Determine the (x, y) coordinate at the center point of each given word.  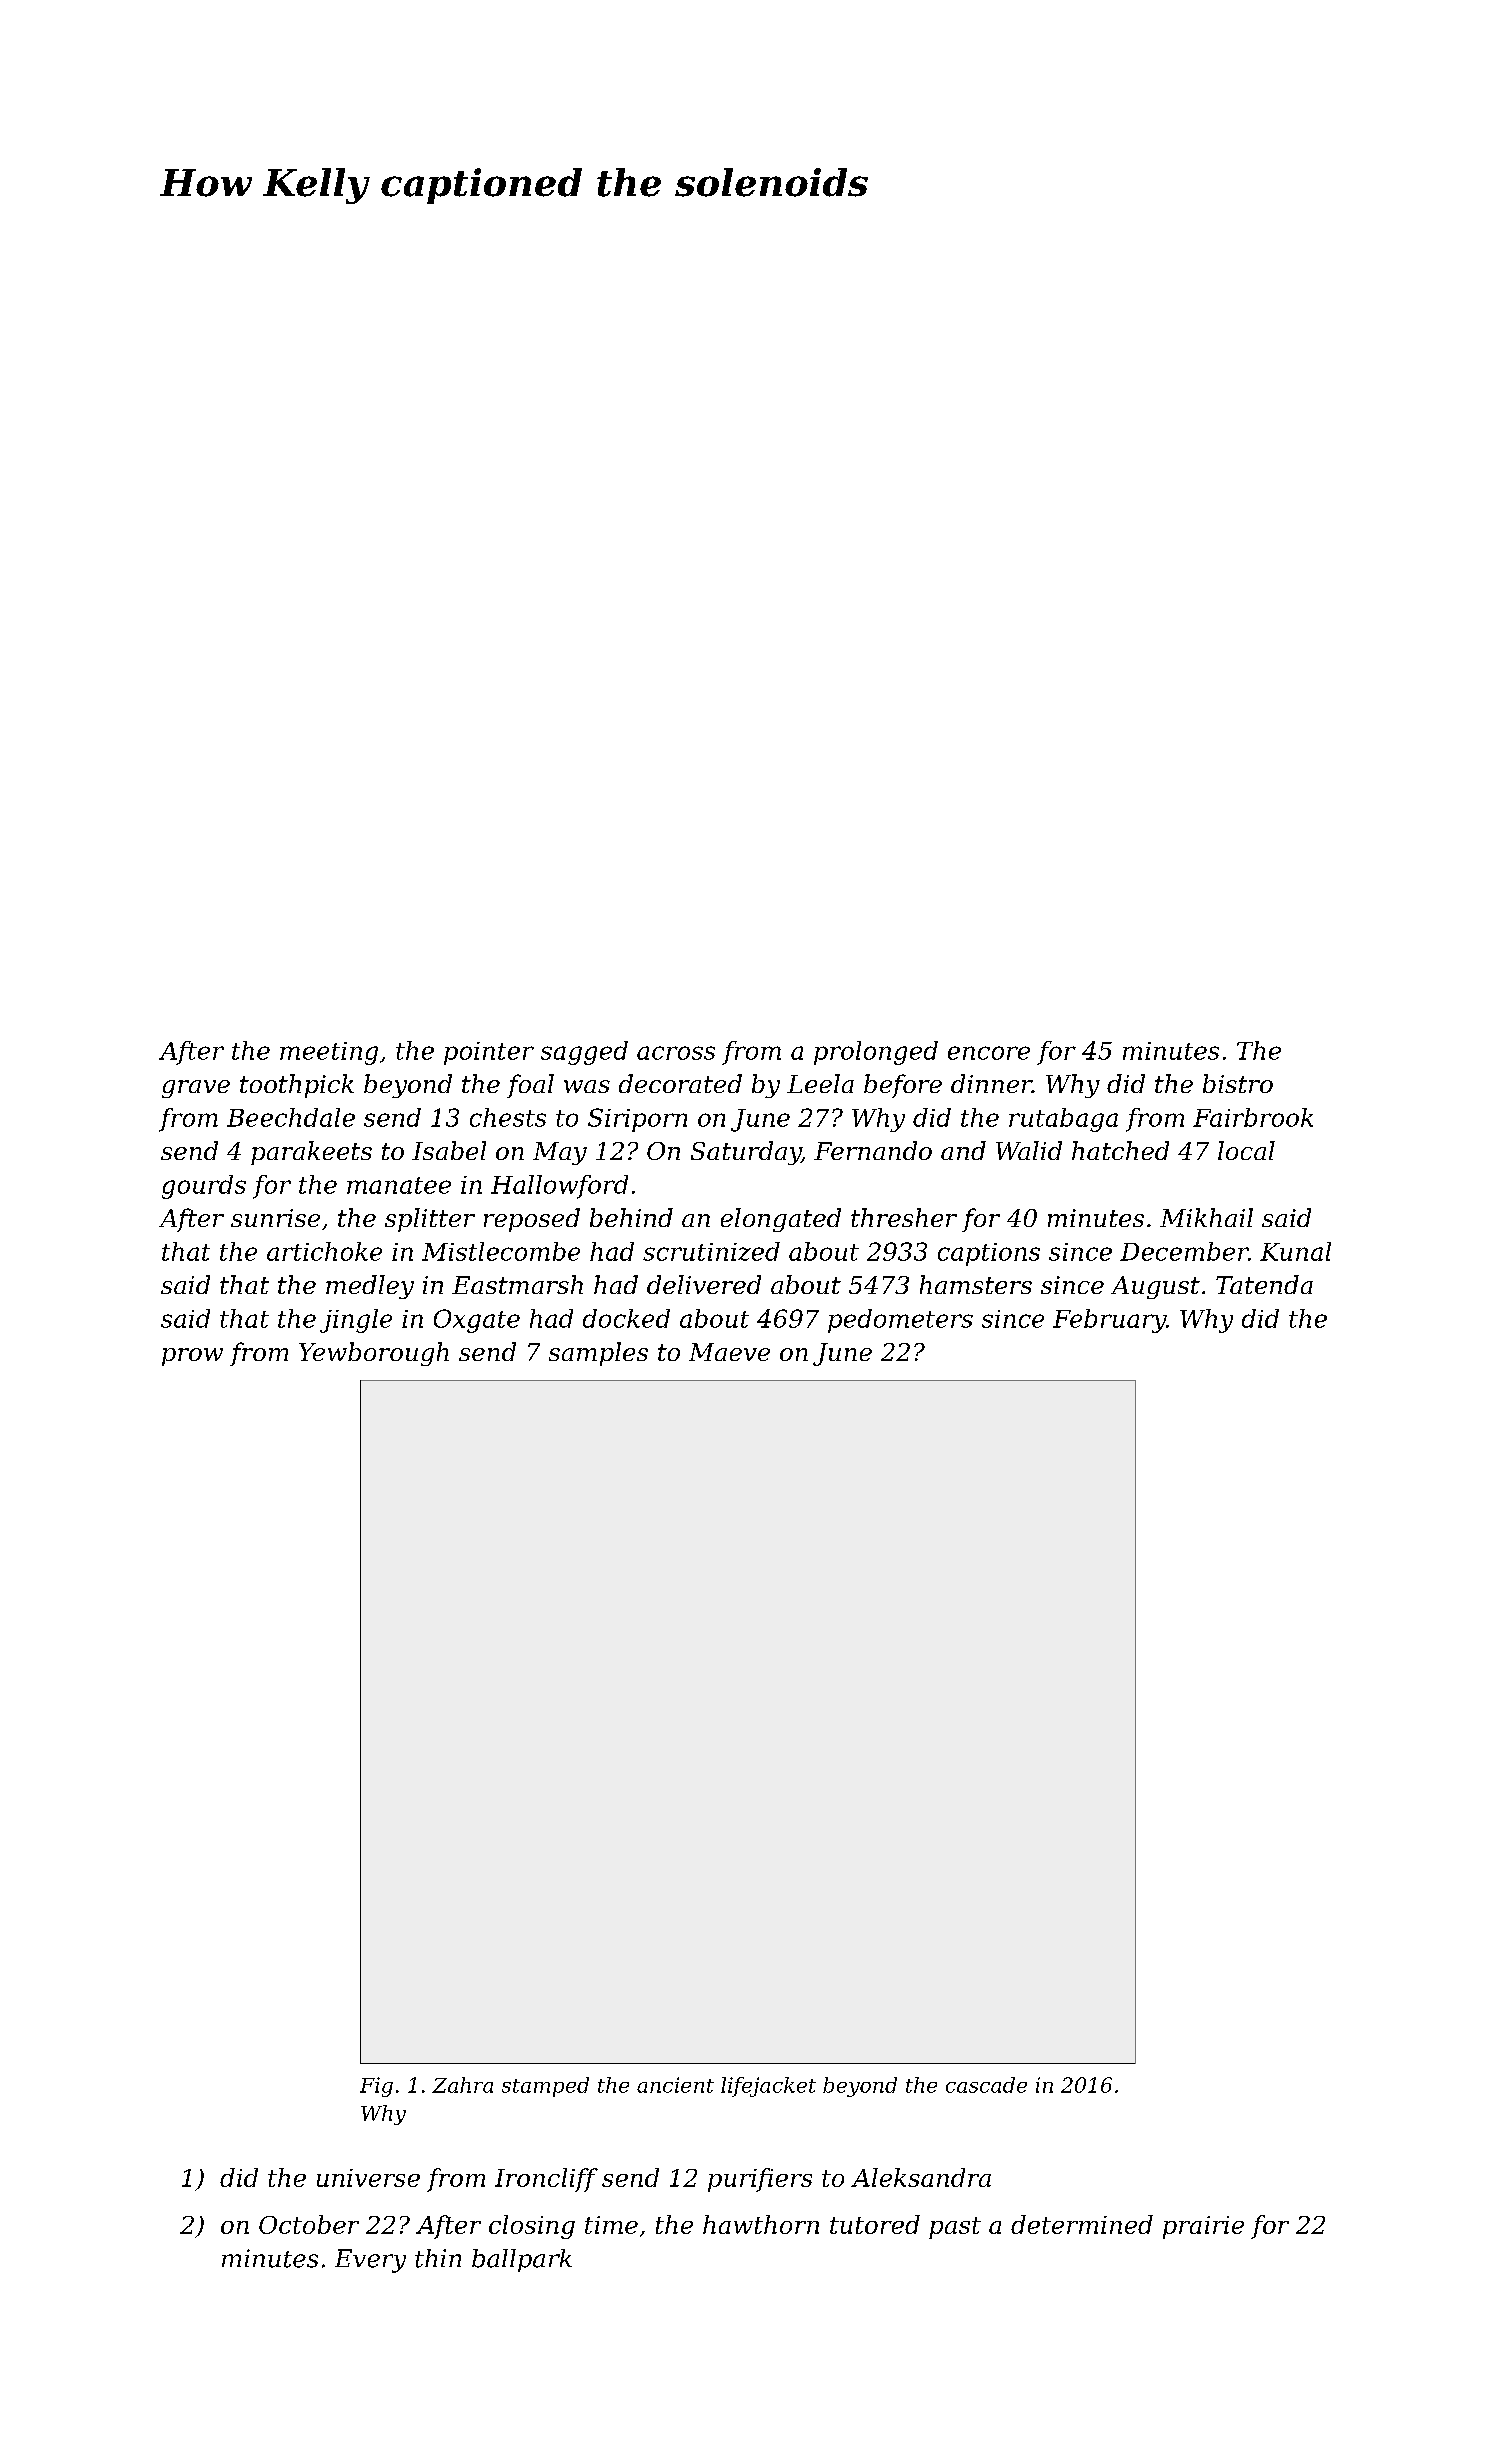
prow (192, 1357)
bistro (1238, 1083)
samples (598, 1354)
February (1109, 1321)
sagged (584, 1053)
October (309, 2224)
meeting (329, 1053)
